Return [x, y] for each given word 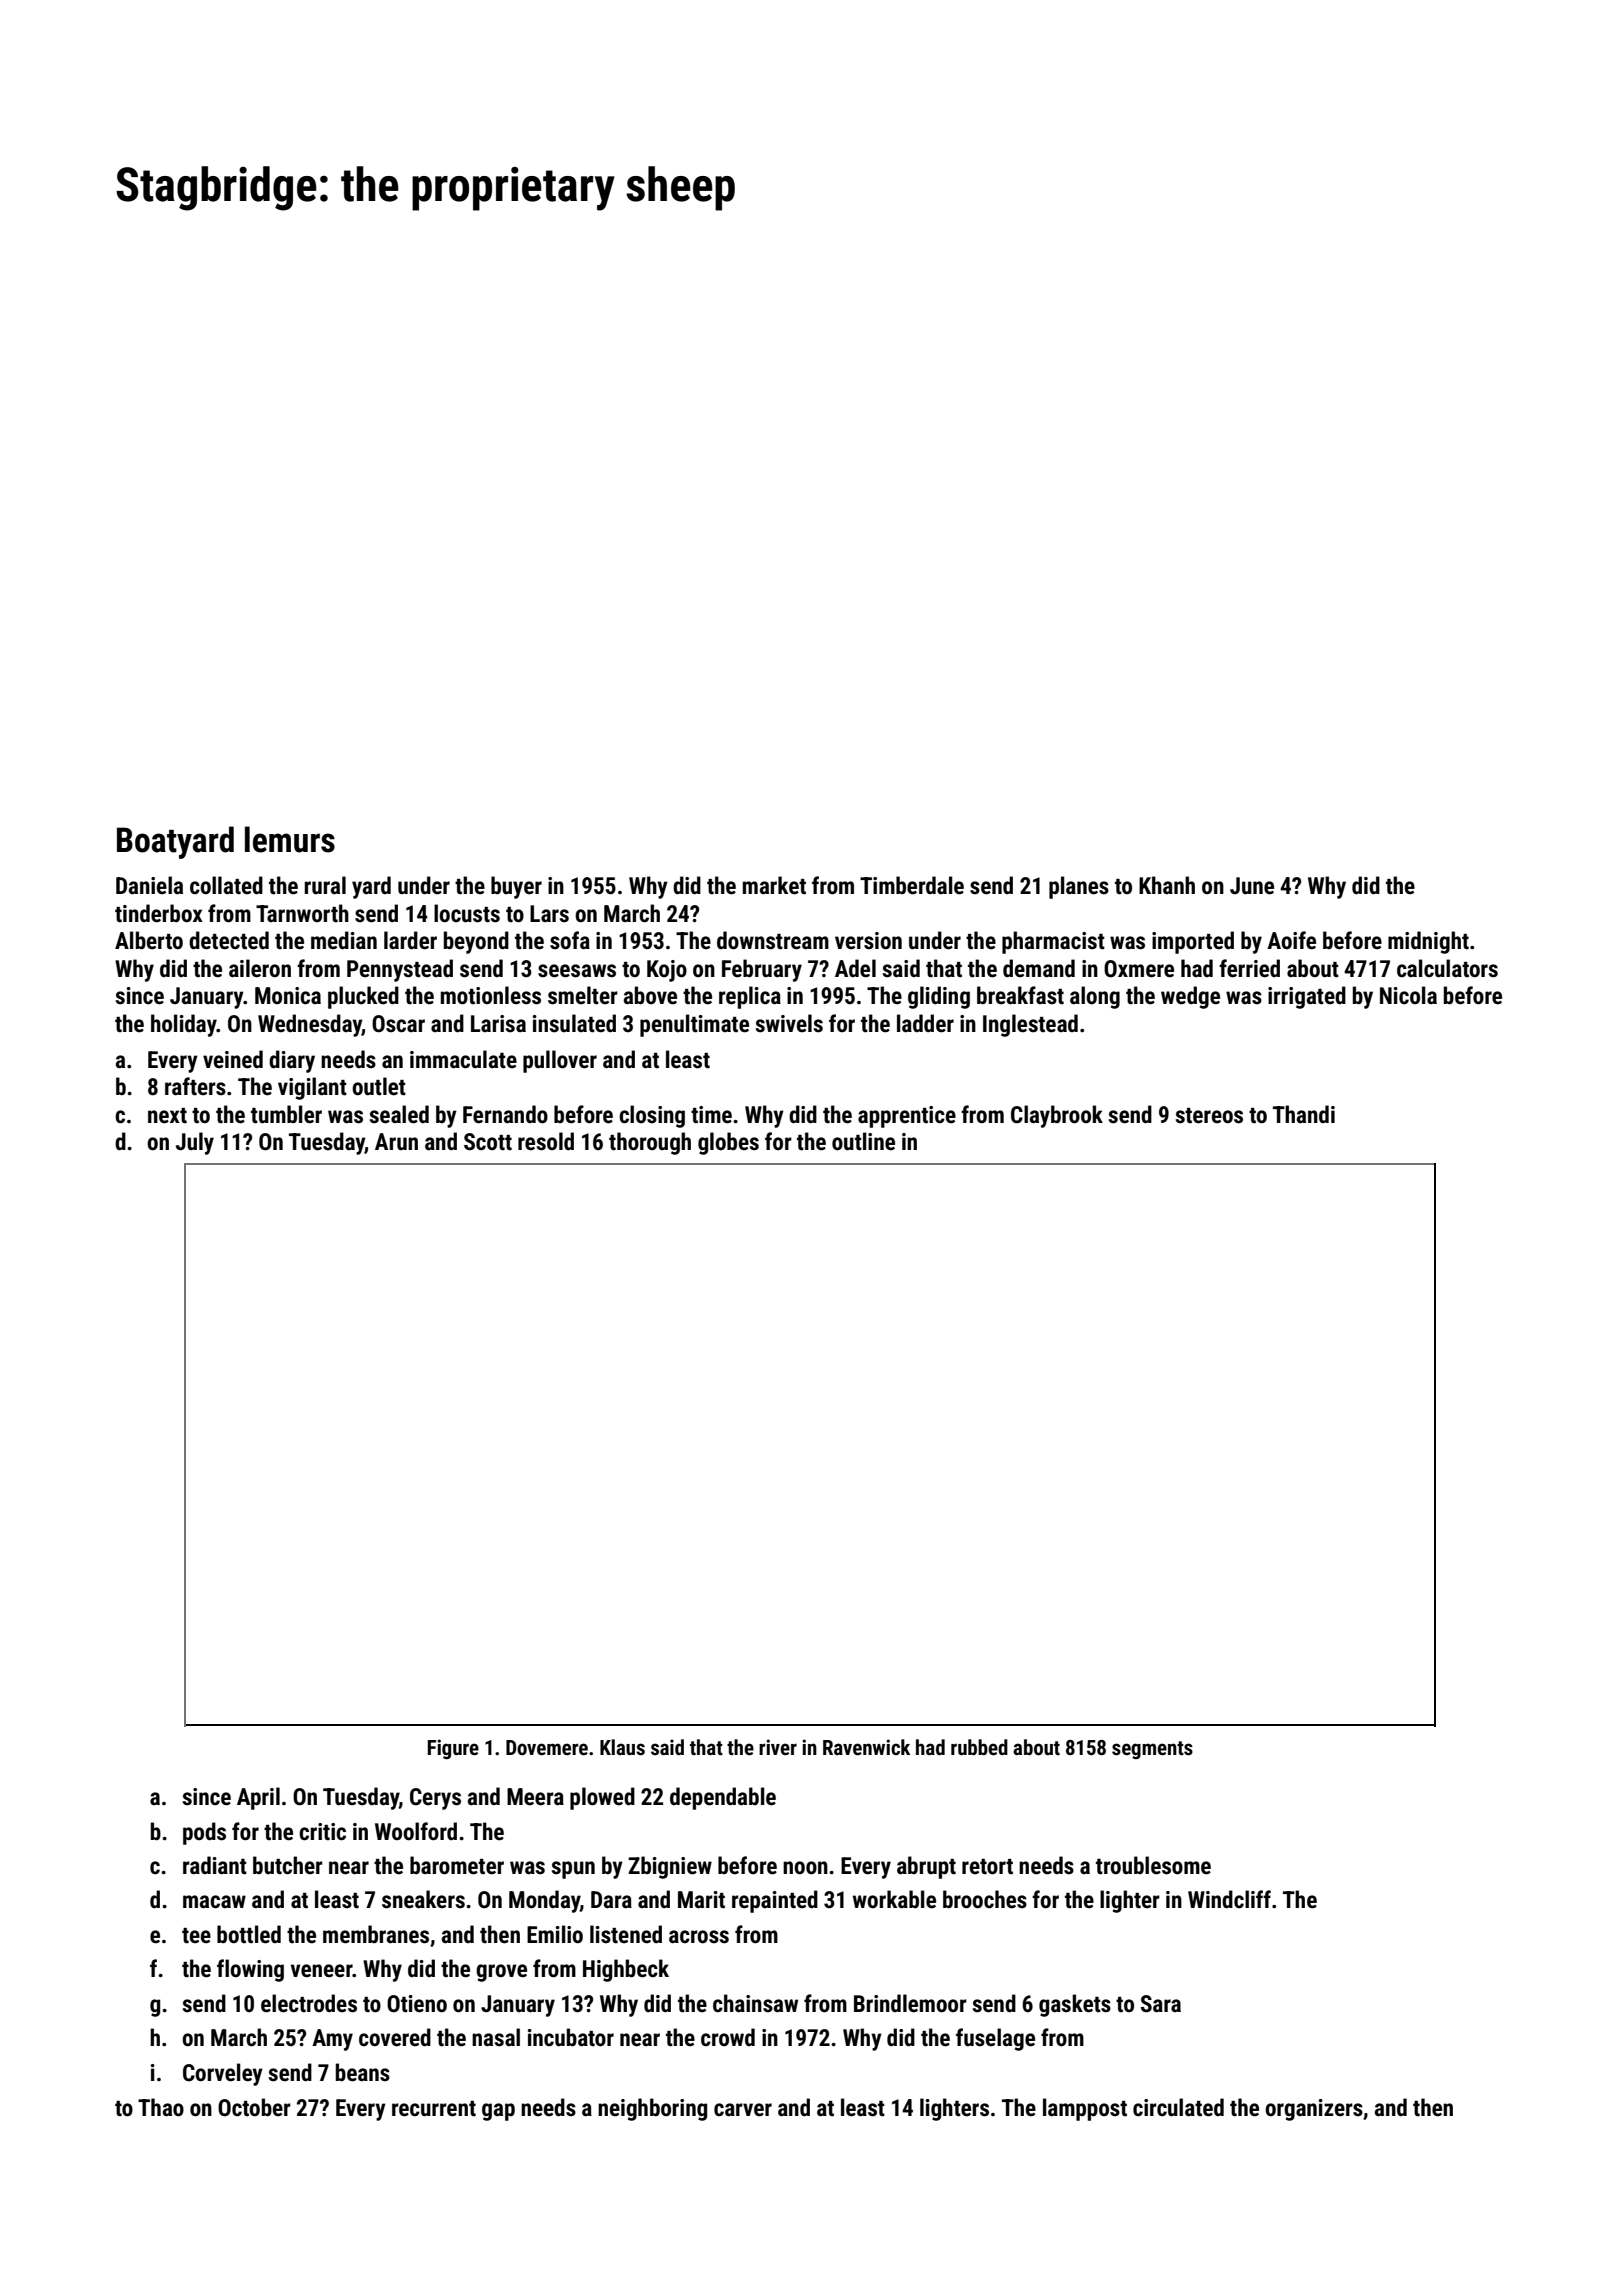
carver [743, 2110]
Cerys [435, 1799]
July [195, 1143]
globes [728, 1143]
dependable [723, 1798]
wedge [1190, 997]
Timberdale [912, 885]
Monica [288, 996]
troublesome [1153, 1865]
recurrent [434, 2109]
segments [1152, 1750]
